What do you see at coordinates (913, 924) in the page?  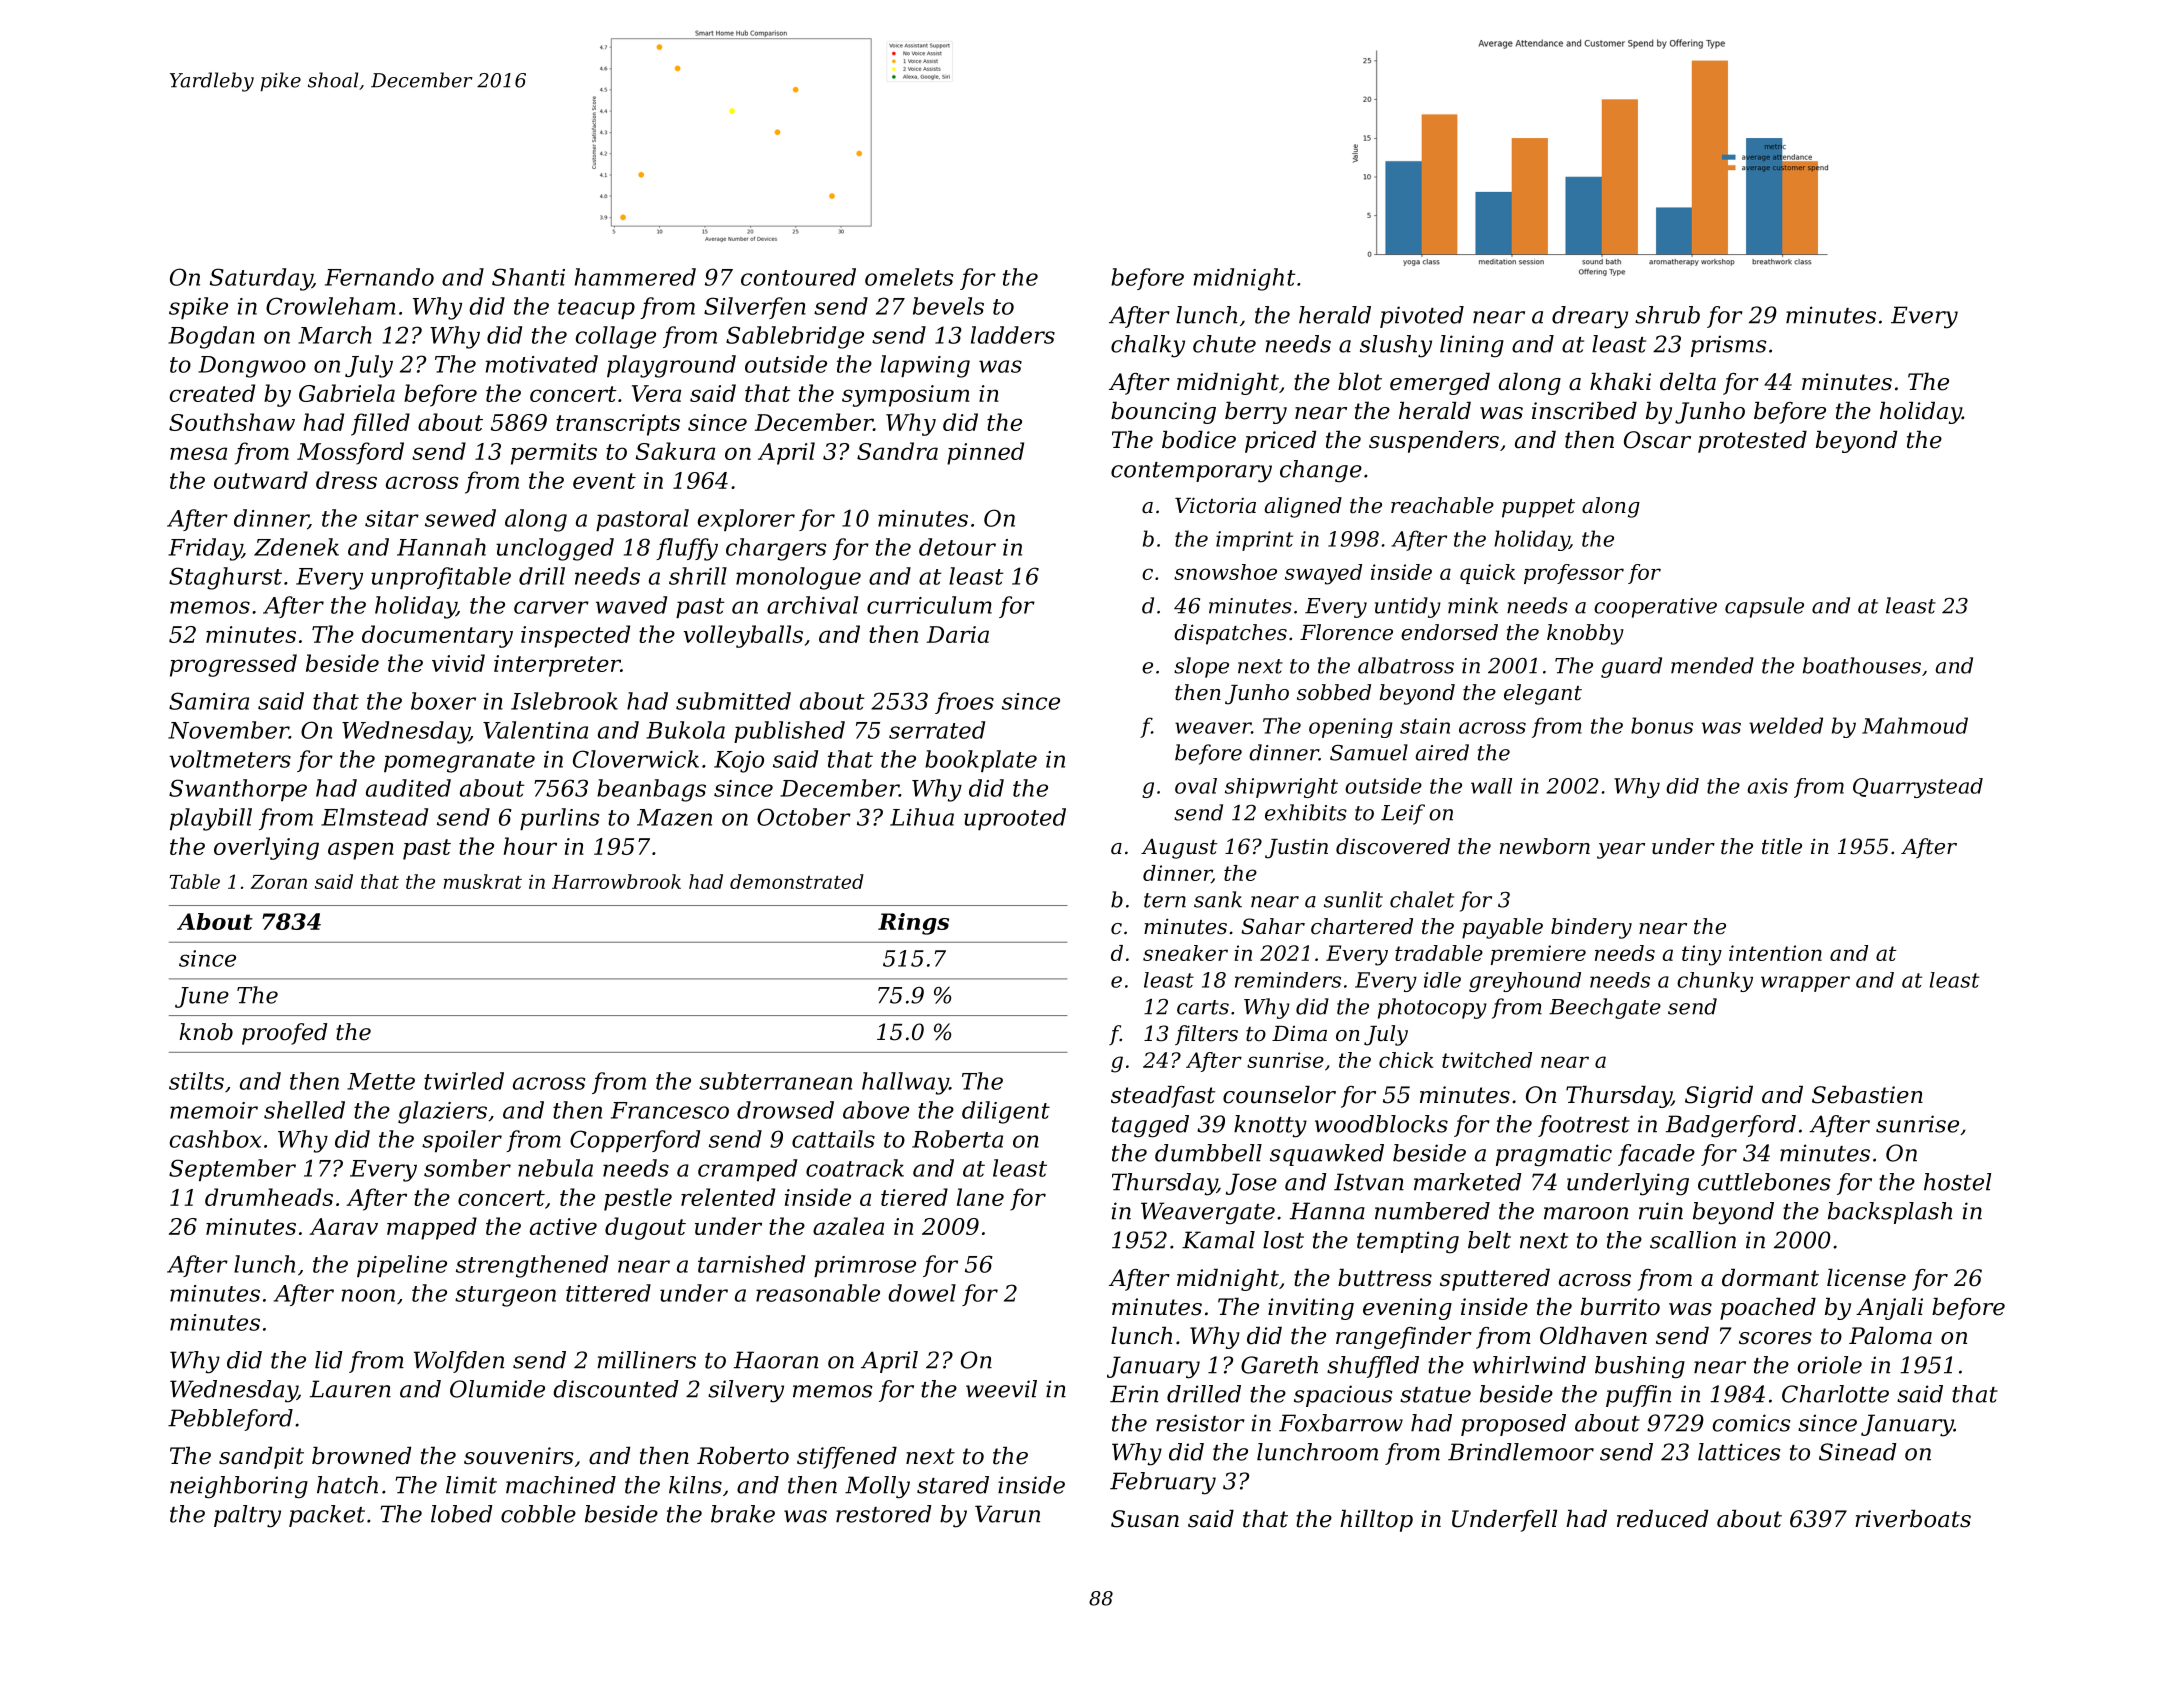 I see `Rings` at bounding box center [913, 924].
